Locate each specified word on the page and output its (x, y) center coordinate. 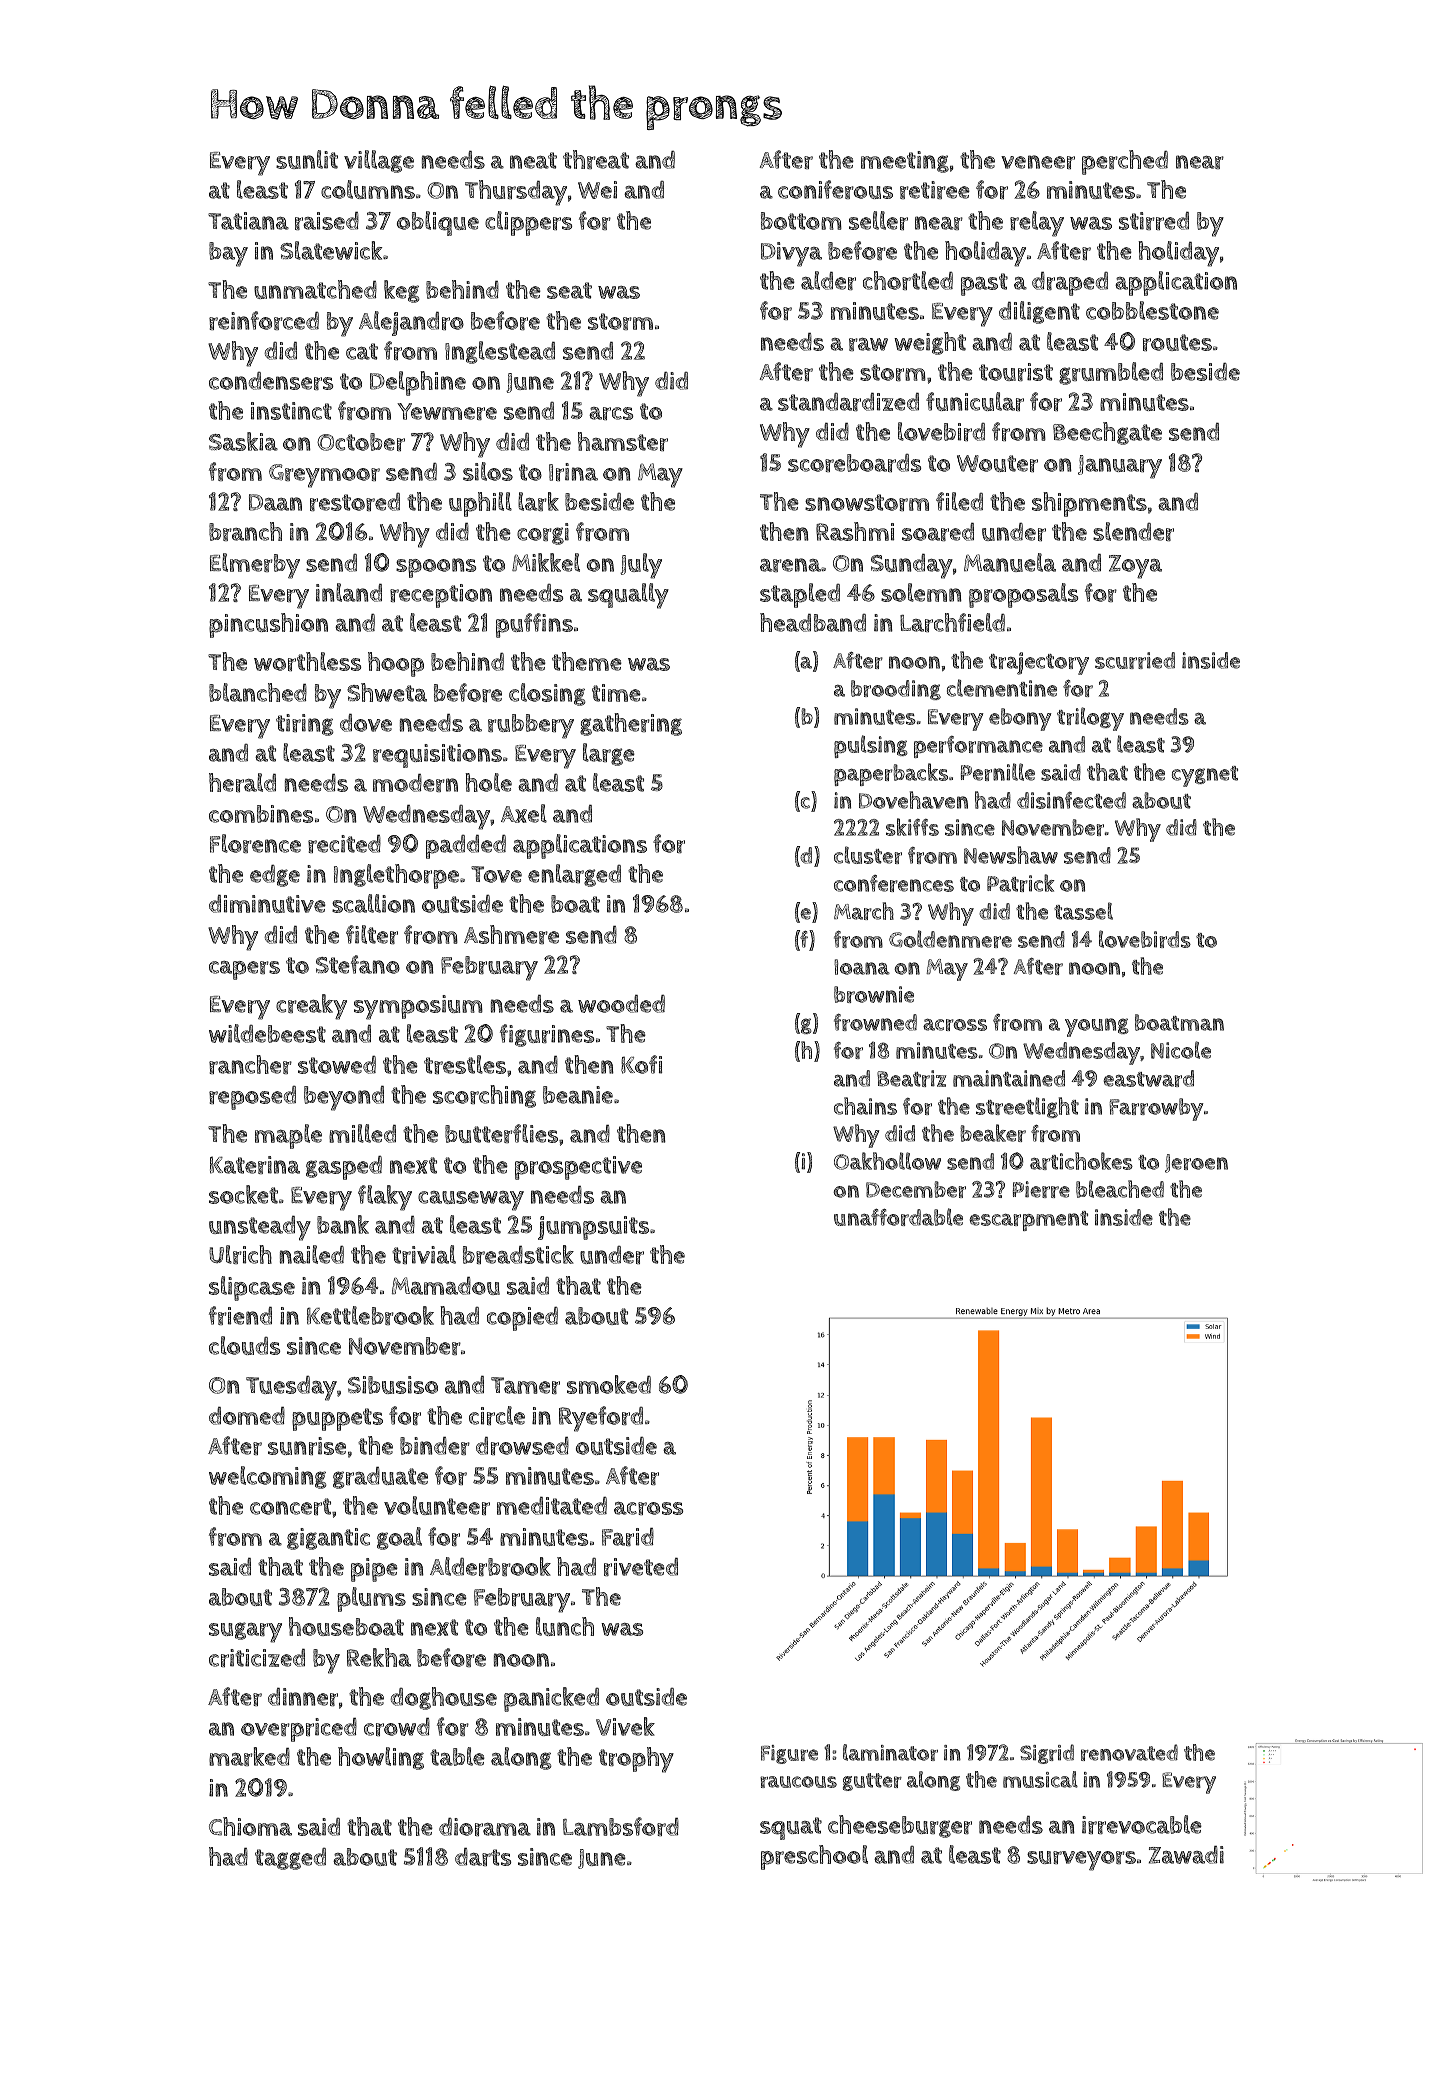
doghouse (443, 1698)
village (379, 161)
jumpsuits (593, 1228)
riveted (641, 1567)
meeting (905, 162)
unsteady (260, 1228)
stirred (1154, 221)
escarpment (1028, 1221)
